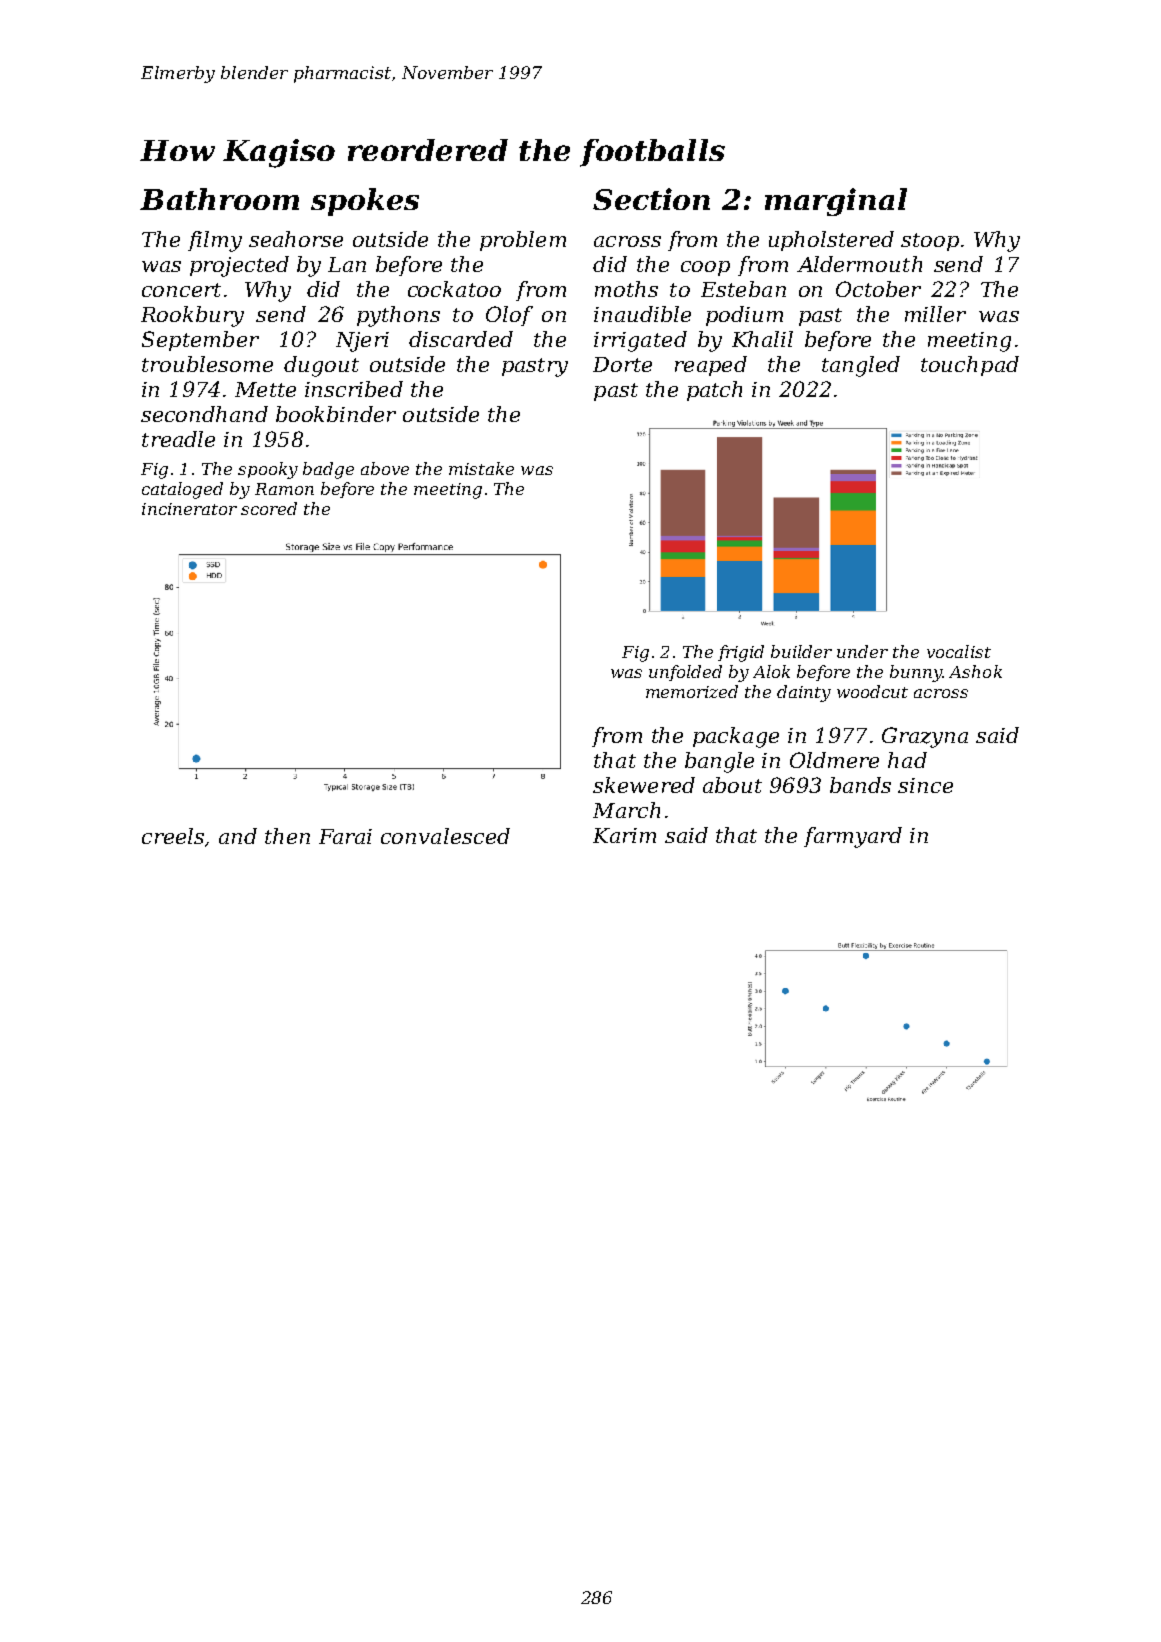 The height and width of the page is (1642, 1161). Describe the element at coordinates (853, 837) in the page. I see `farmyard` at that location.
